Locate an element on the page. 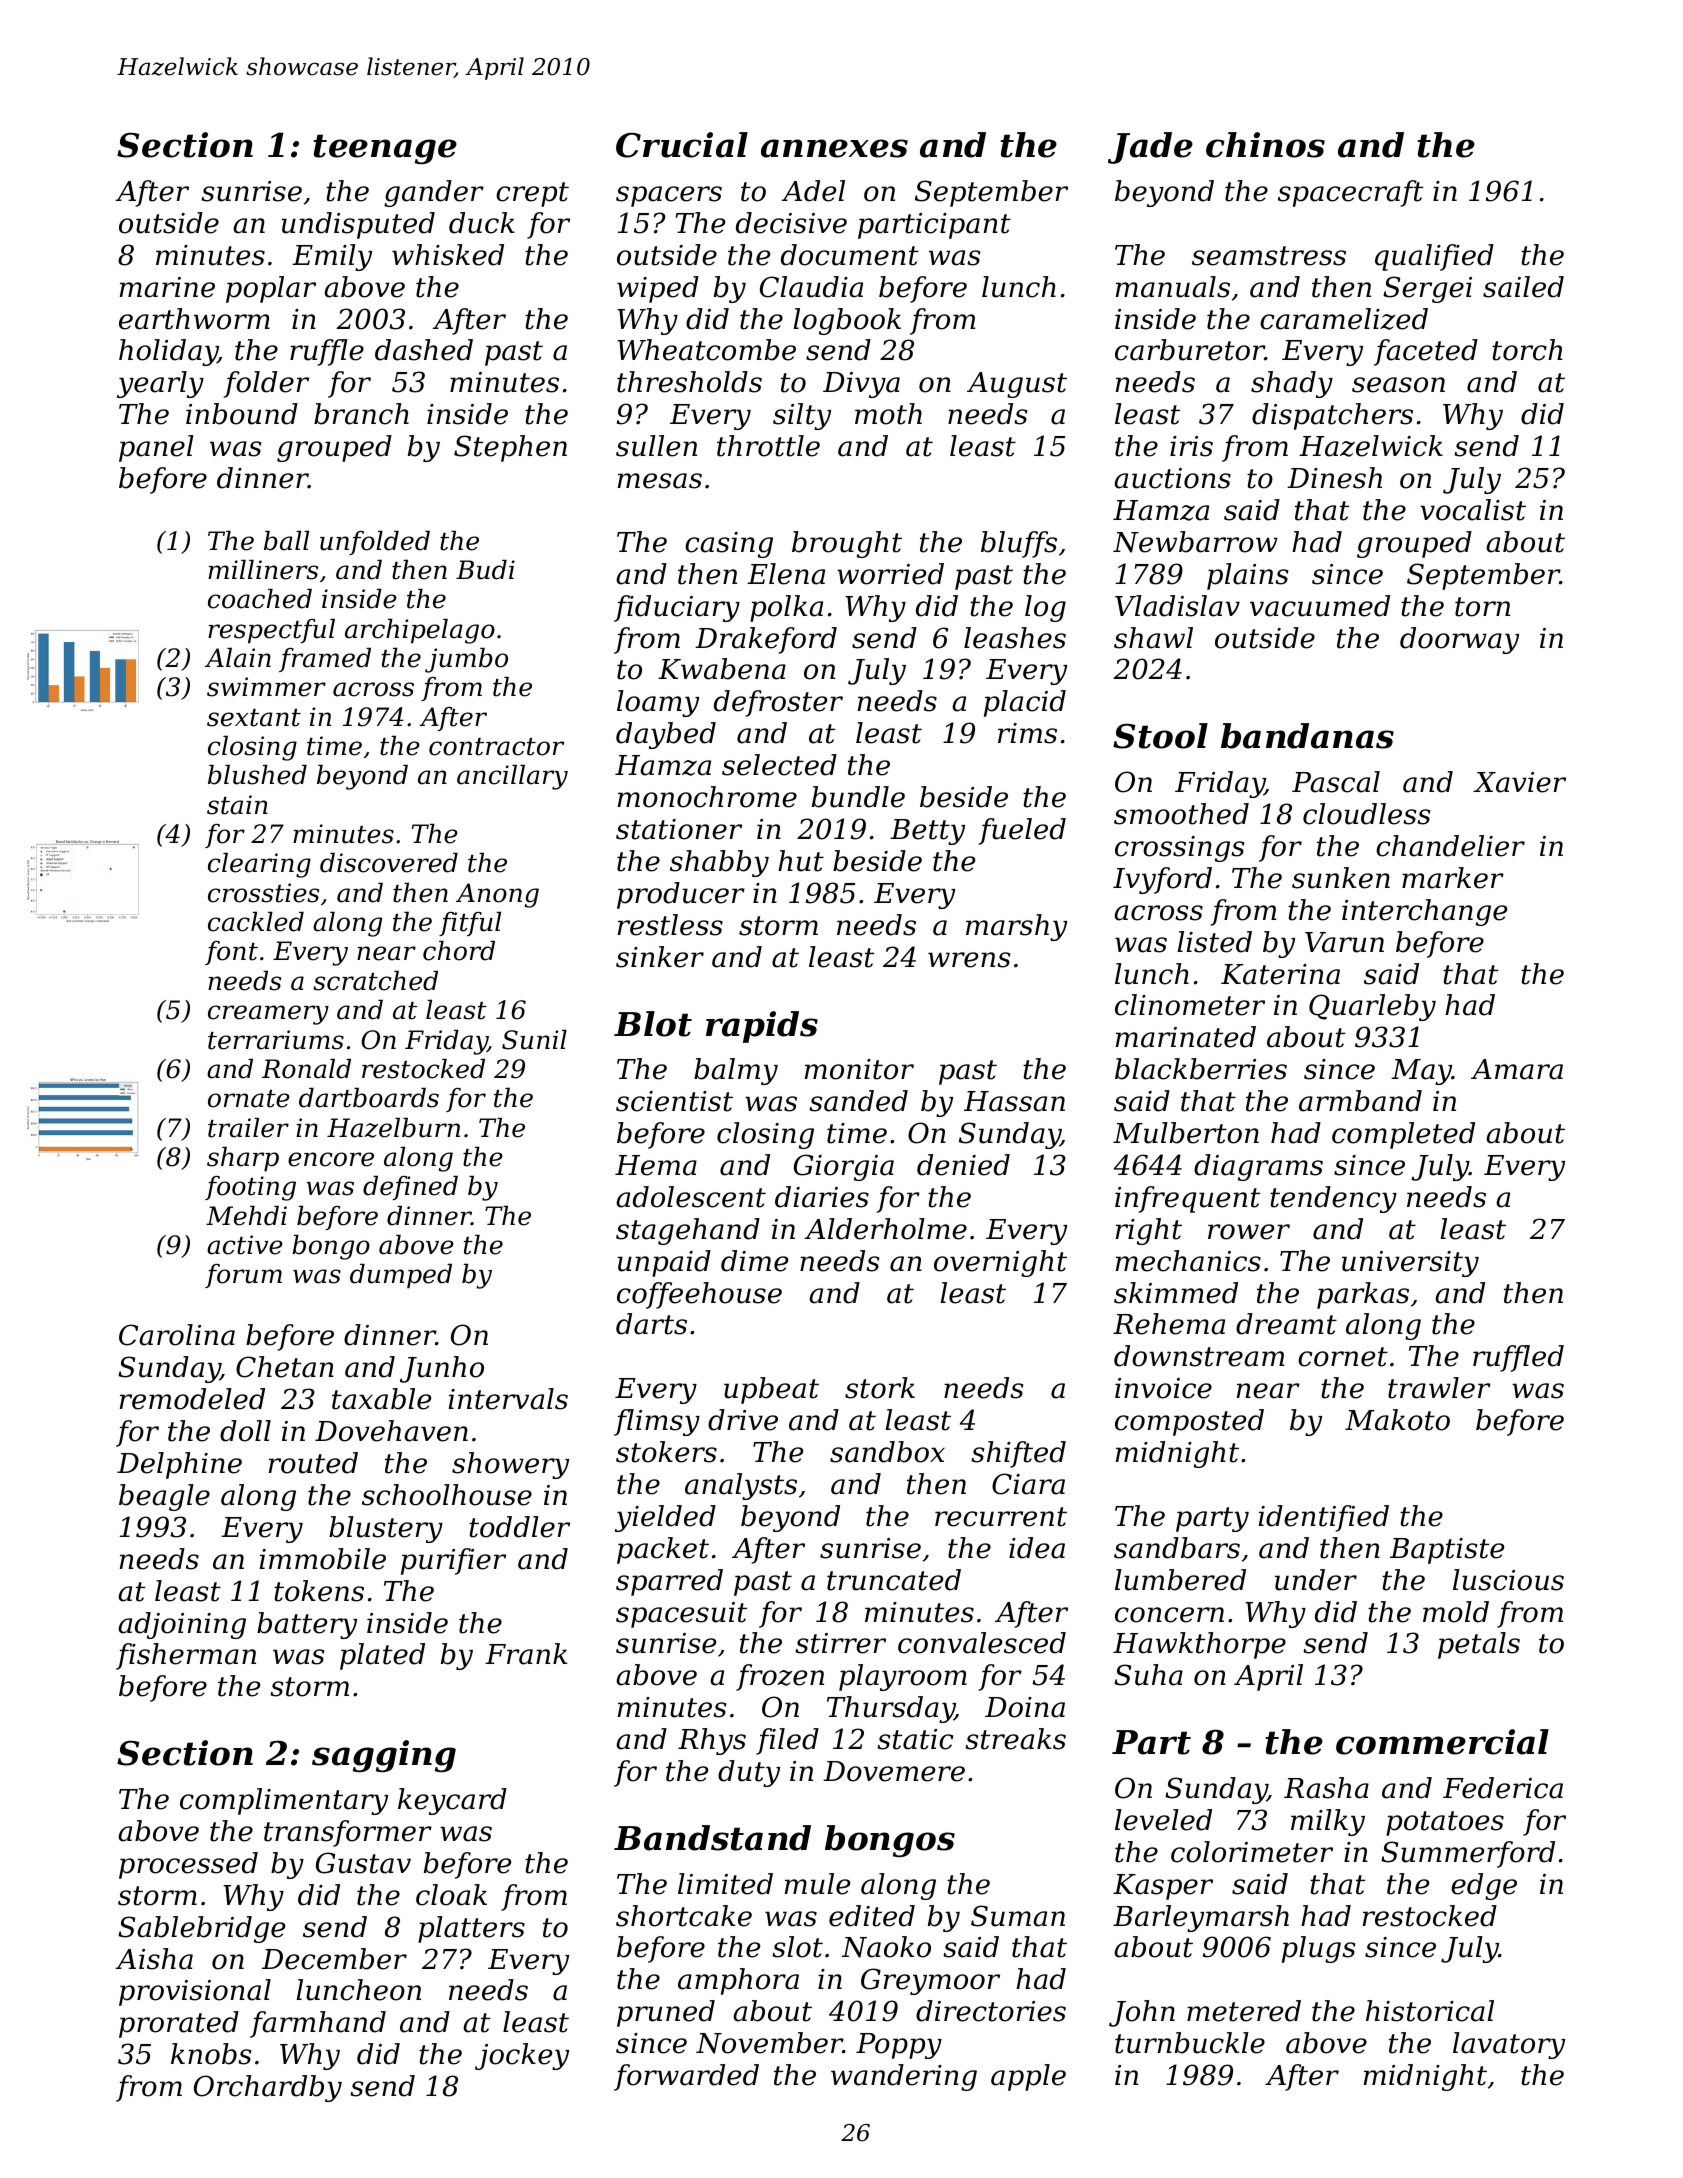 The image size is (1683, 2178). yielded is located at coordinates (665, 1518).
